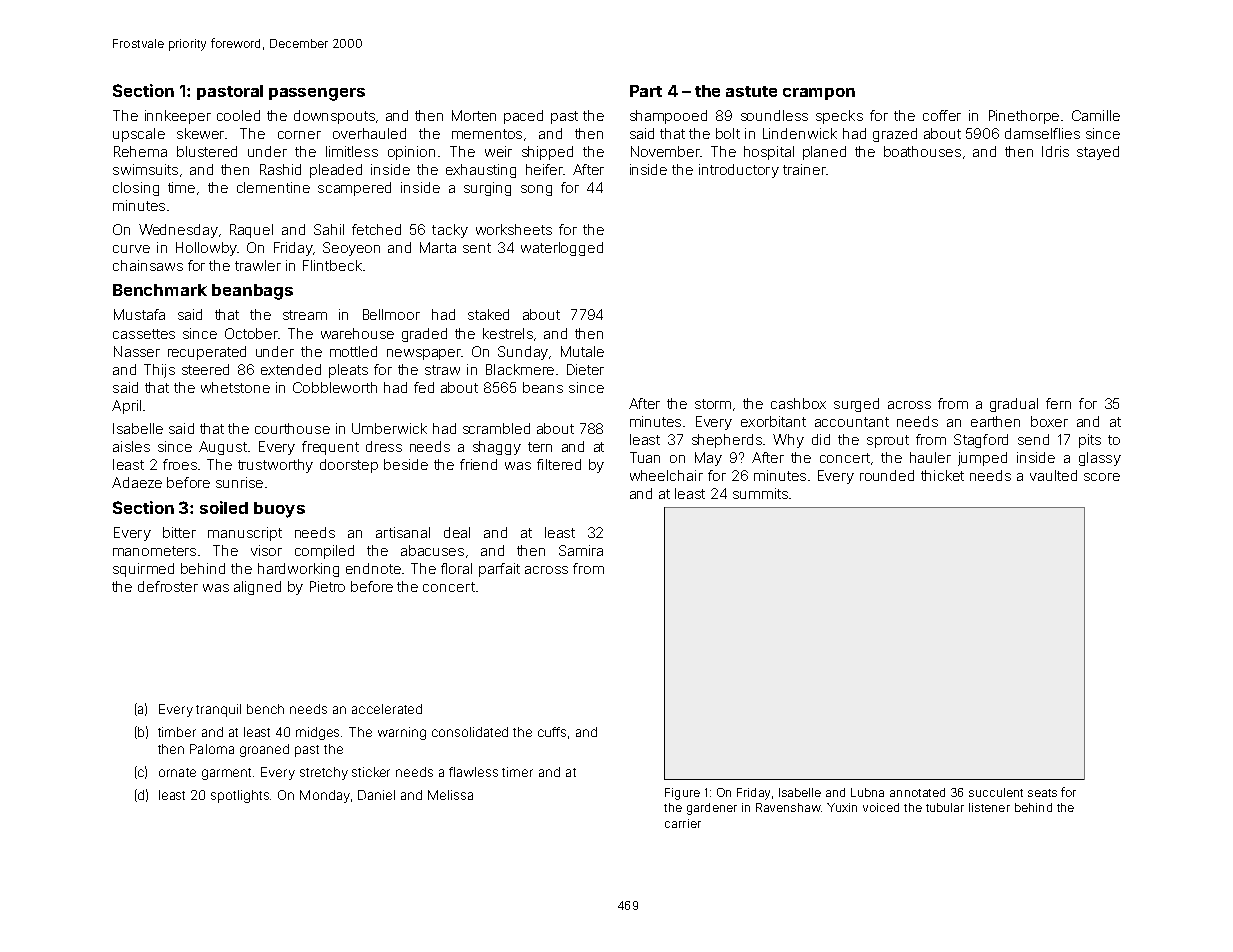  Describe the element at coordinates (332, 265) in the document. I see `Flintbeck` at that location.
